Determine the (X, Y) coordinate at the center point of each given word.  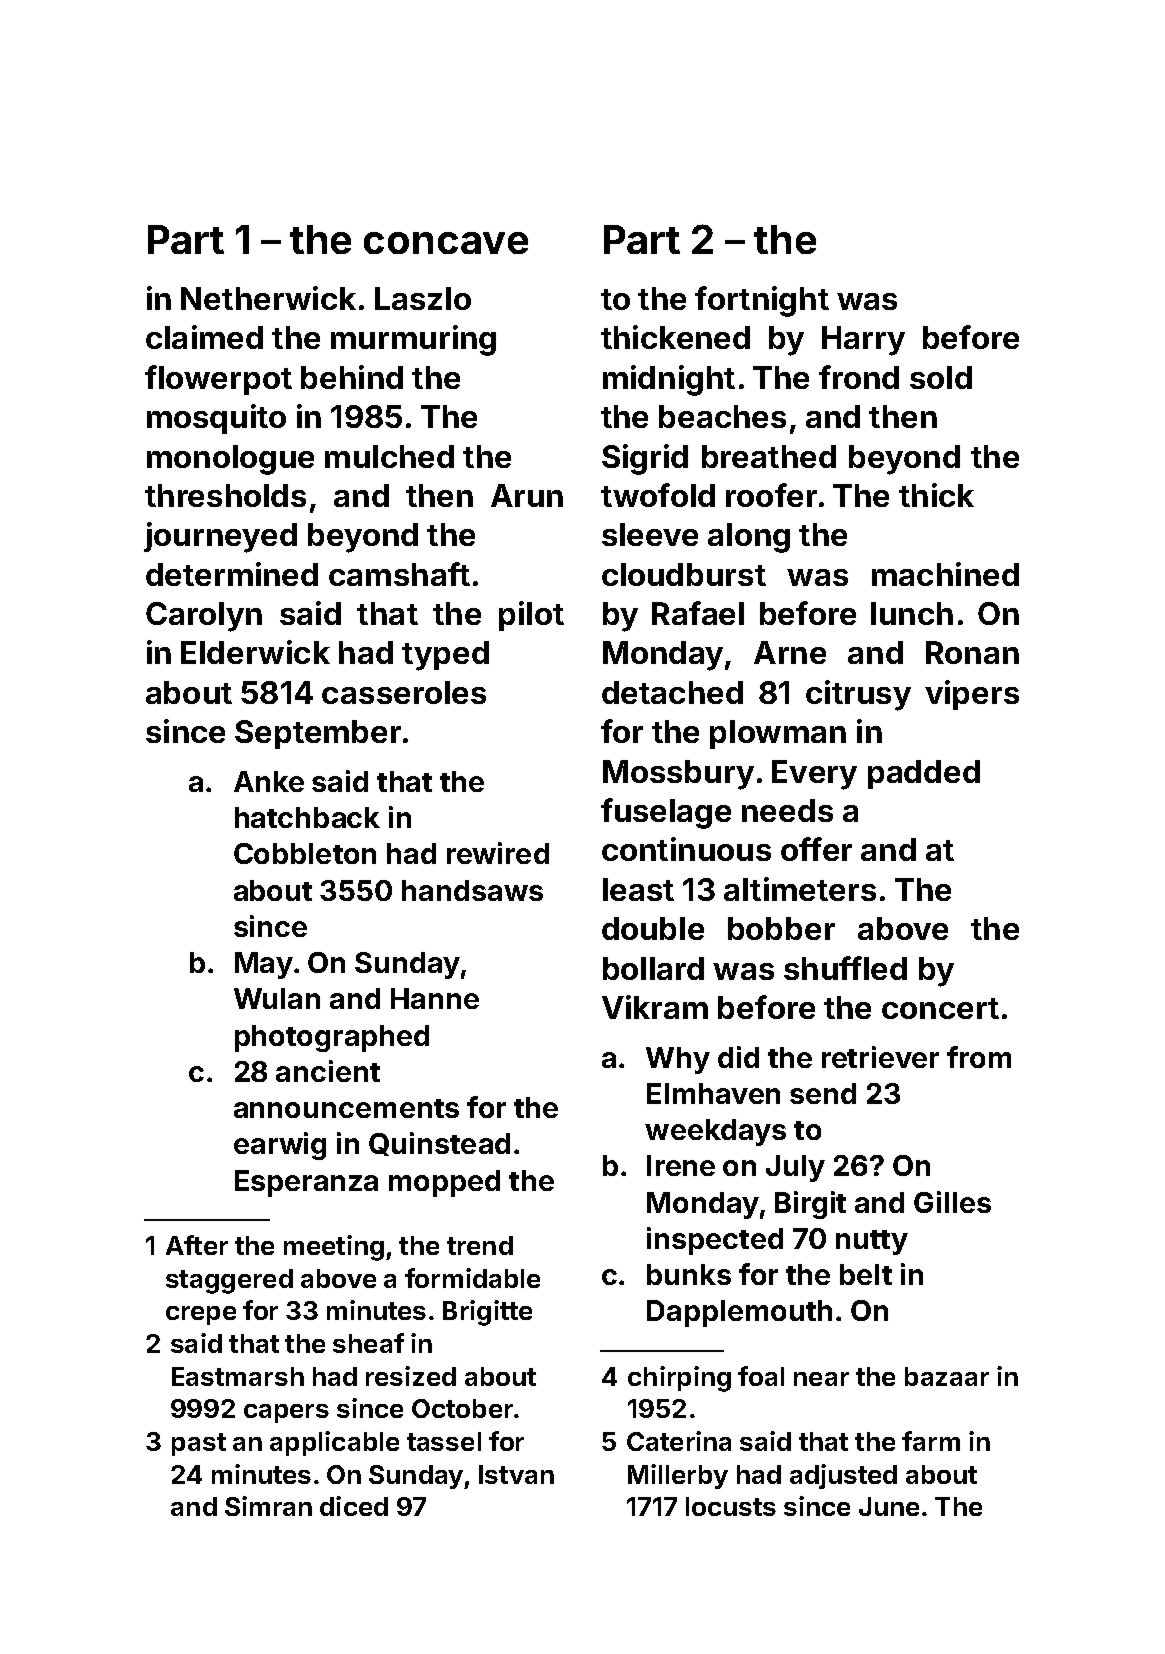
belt (866, 1274)
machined (945, 574)
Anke (269, 781)
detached (672, 692)
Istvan (516, 1474)
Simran (268, 1506)
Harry (863, 341)
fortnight (762, 301)
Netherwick (268, 298)
